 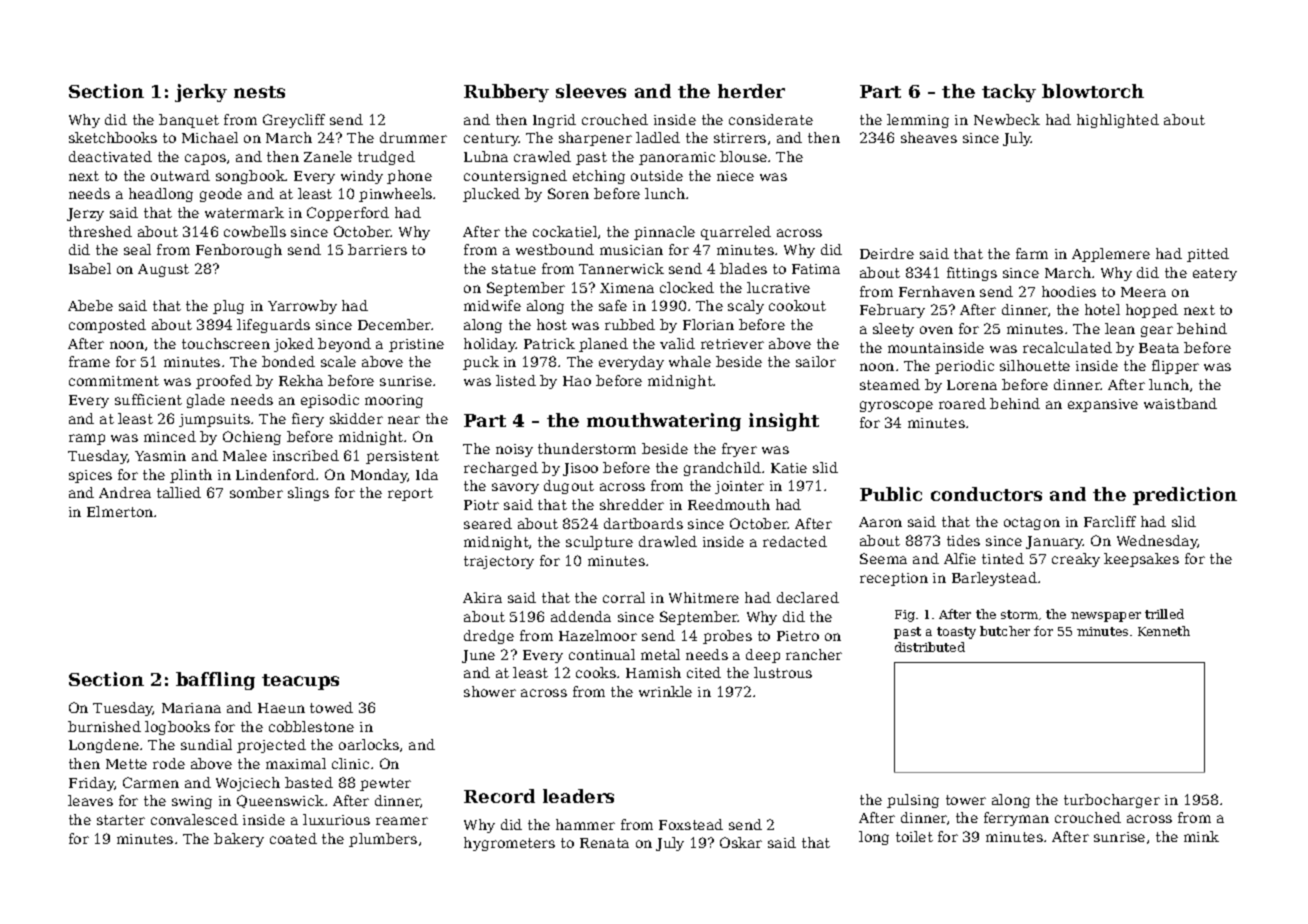 What do you see at coordinates (482, 597) in the image?
I see `Akira` at bounding box center [482, 597].
